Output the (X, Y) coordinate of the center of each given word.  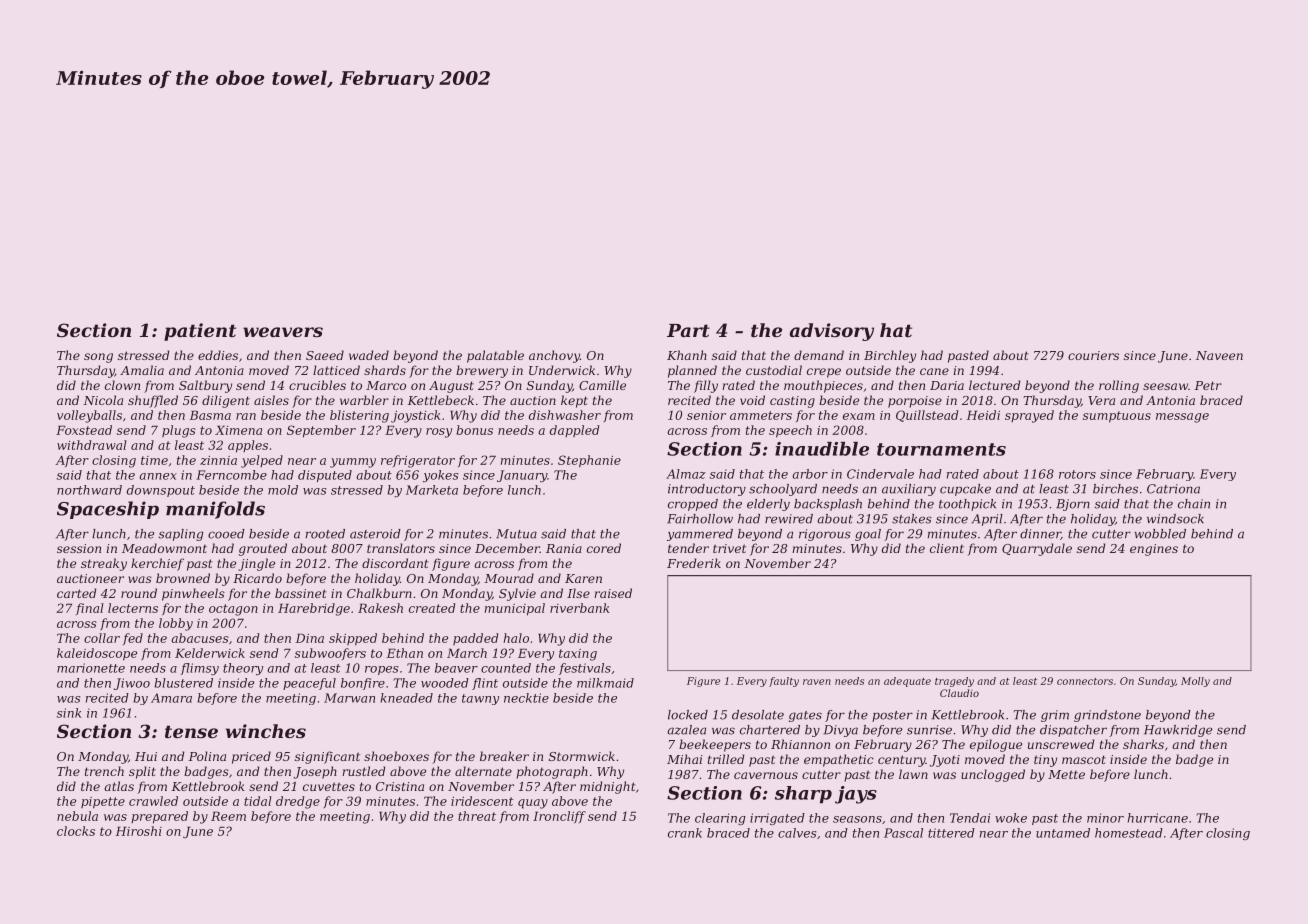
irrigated (777, 819)
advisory (832, 332)
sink (69, 713)
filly (706, 386)
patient (200, 332)
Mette (1066, 774)
